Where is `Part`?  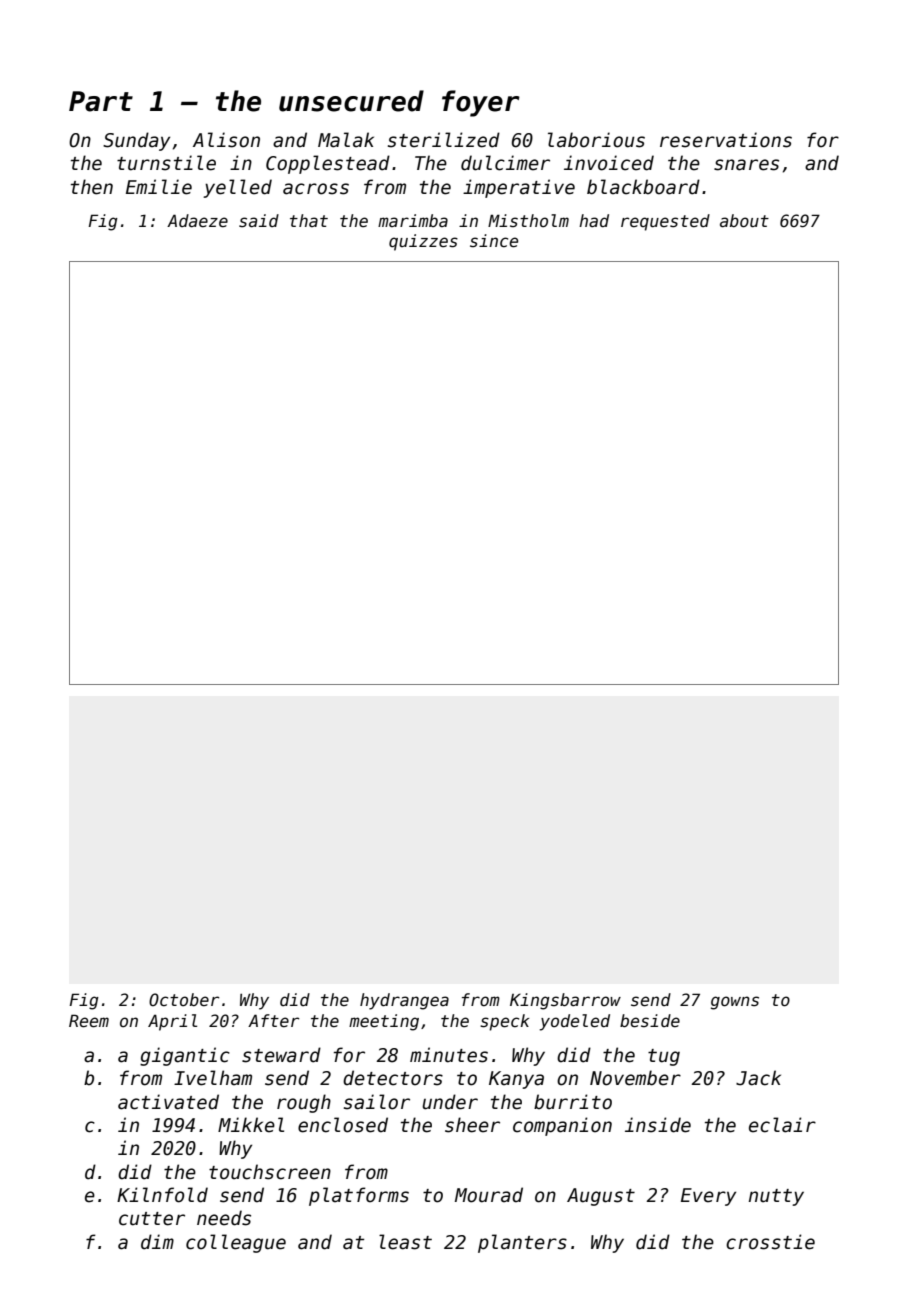
Part is located at coordinates (101, 101).
